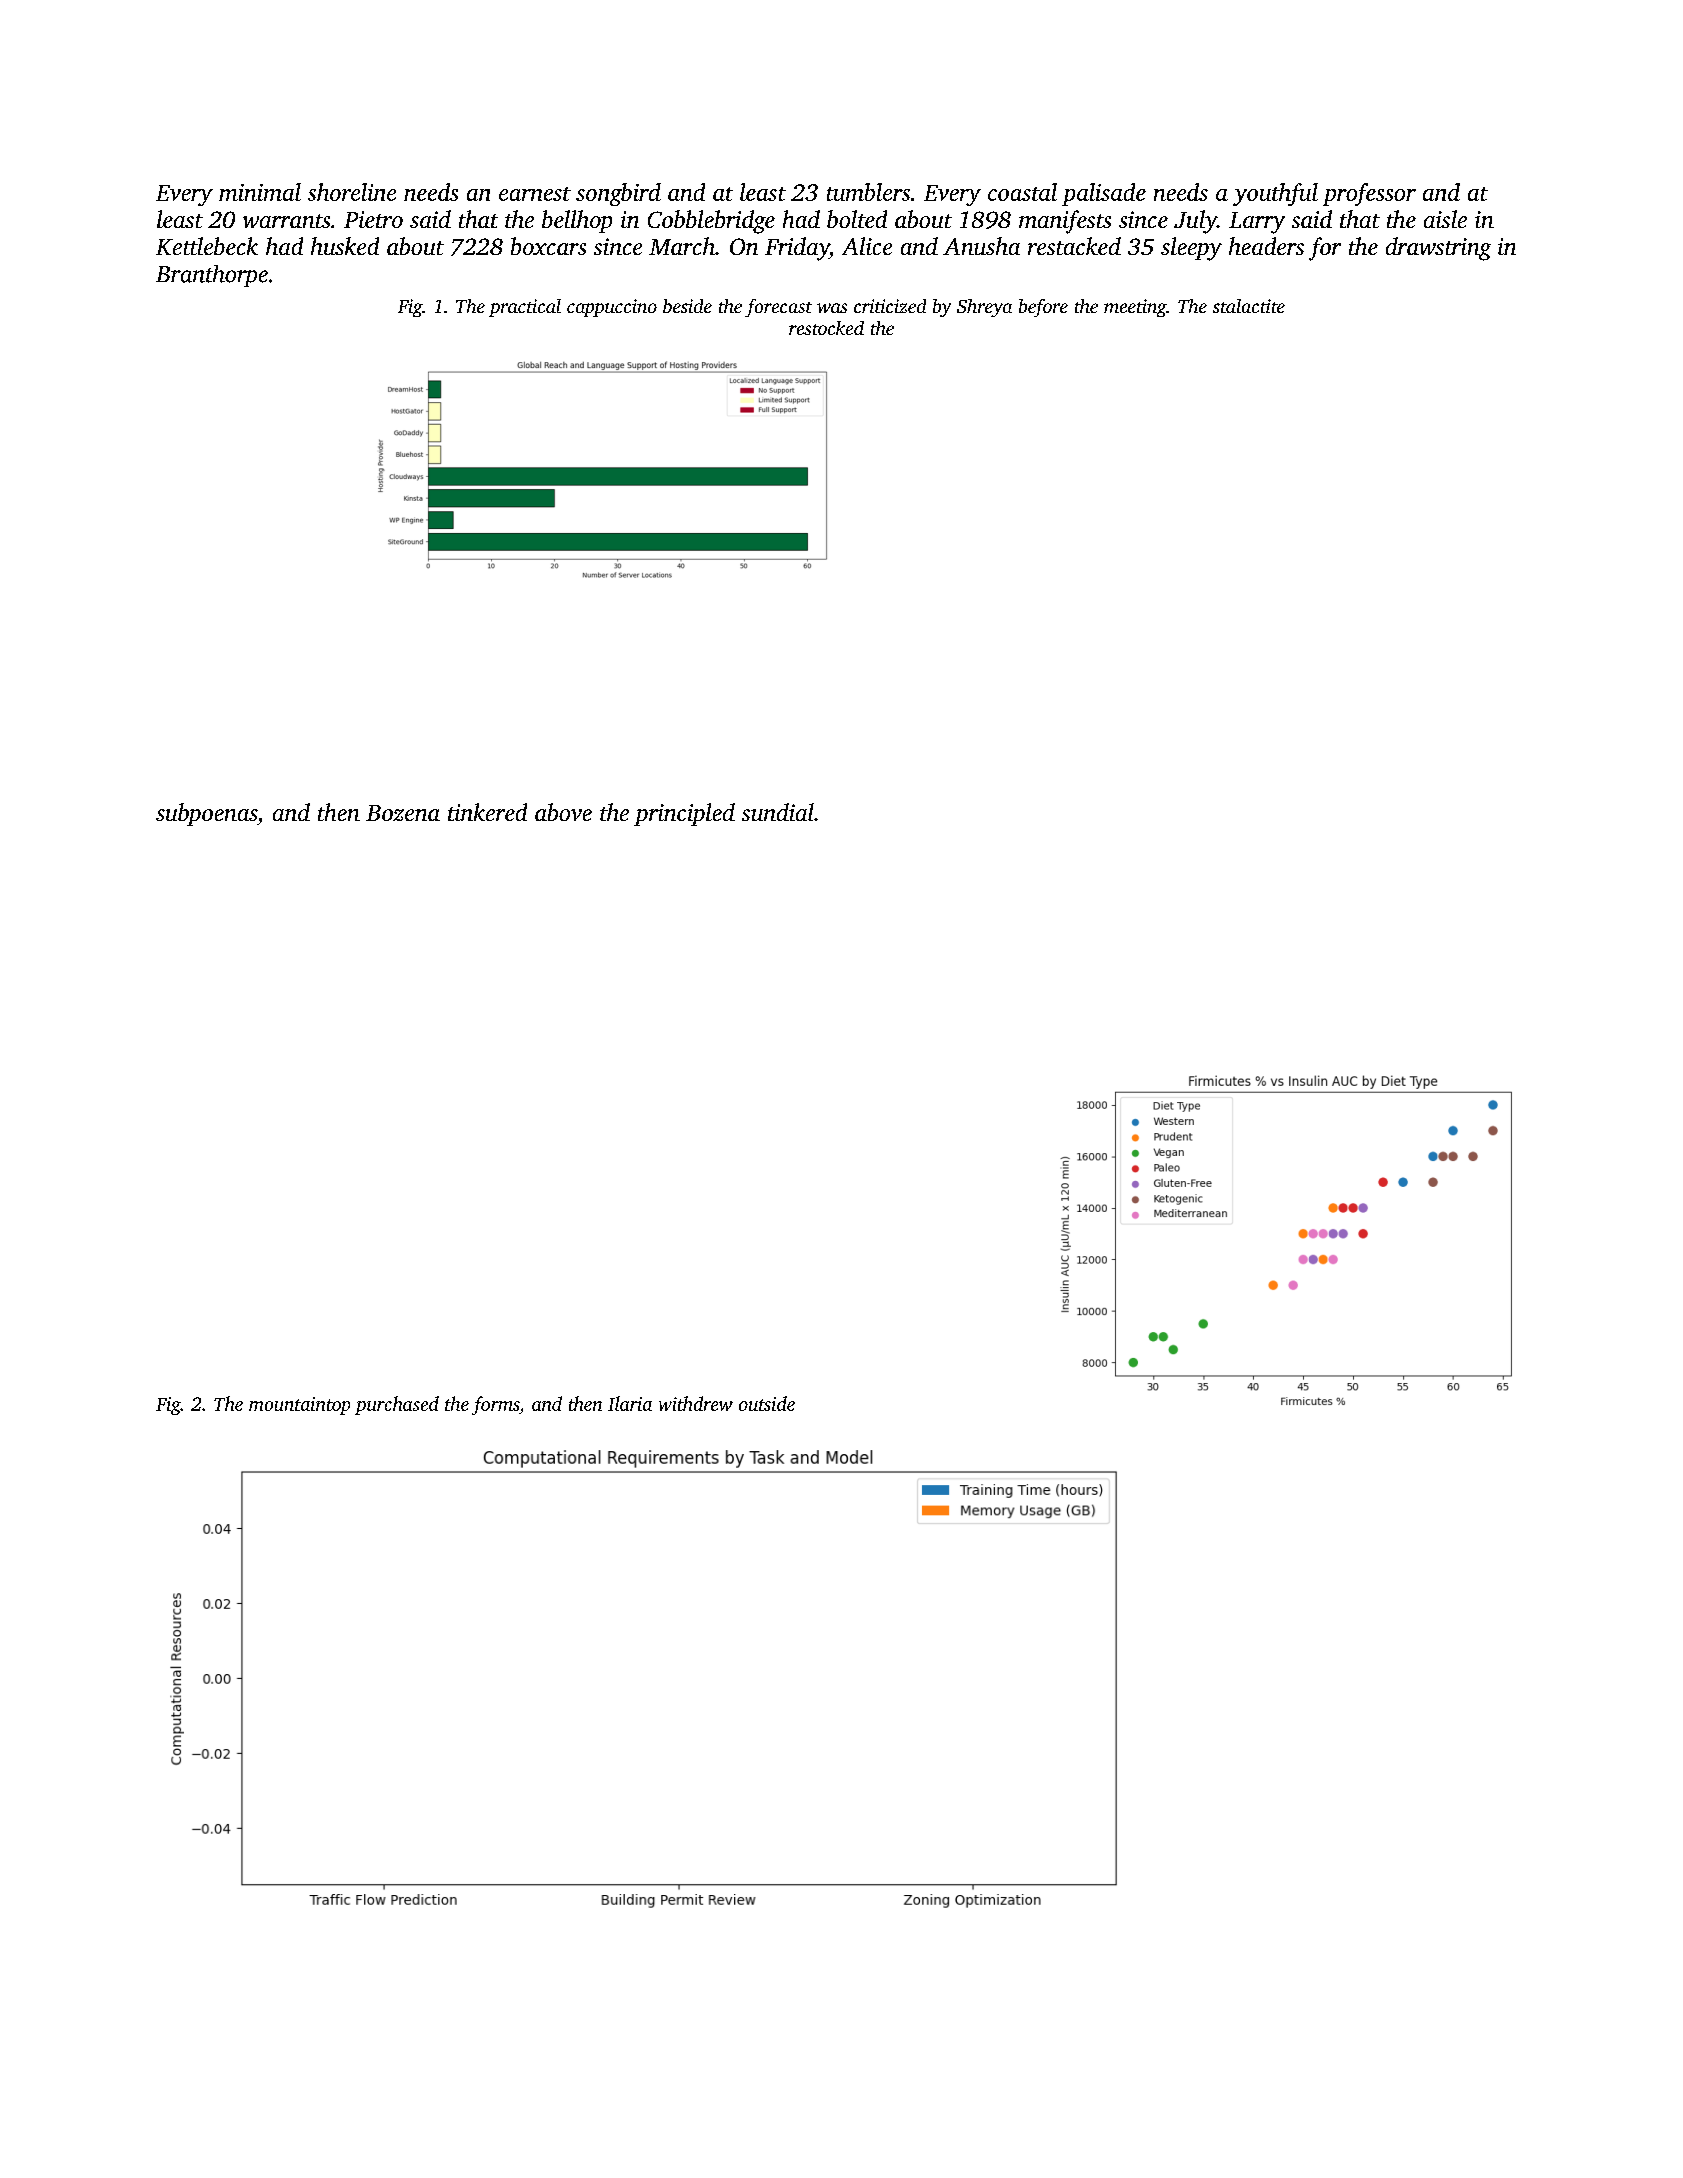  Describe the element at coordinates (260, 192) in the image. I see `minimal` at that location.
